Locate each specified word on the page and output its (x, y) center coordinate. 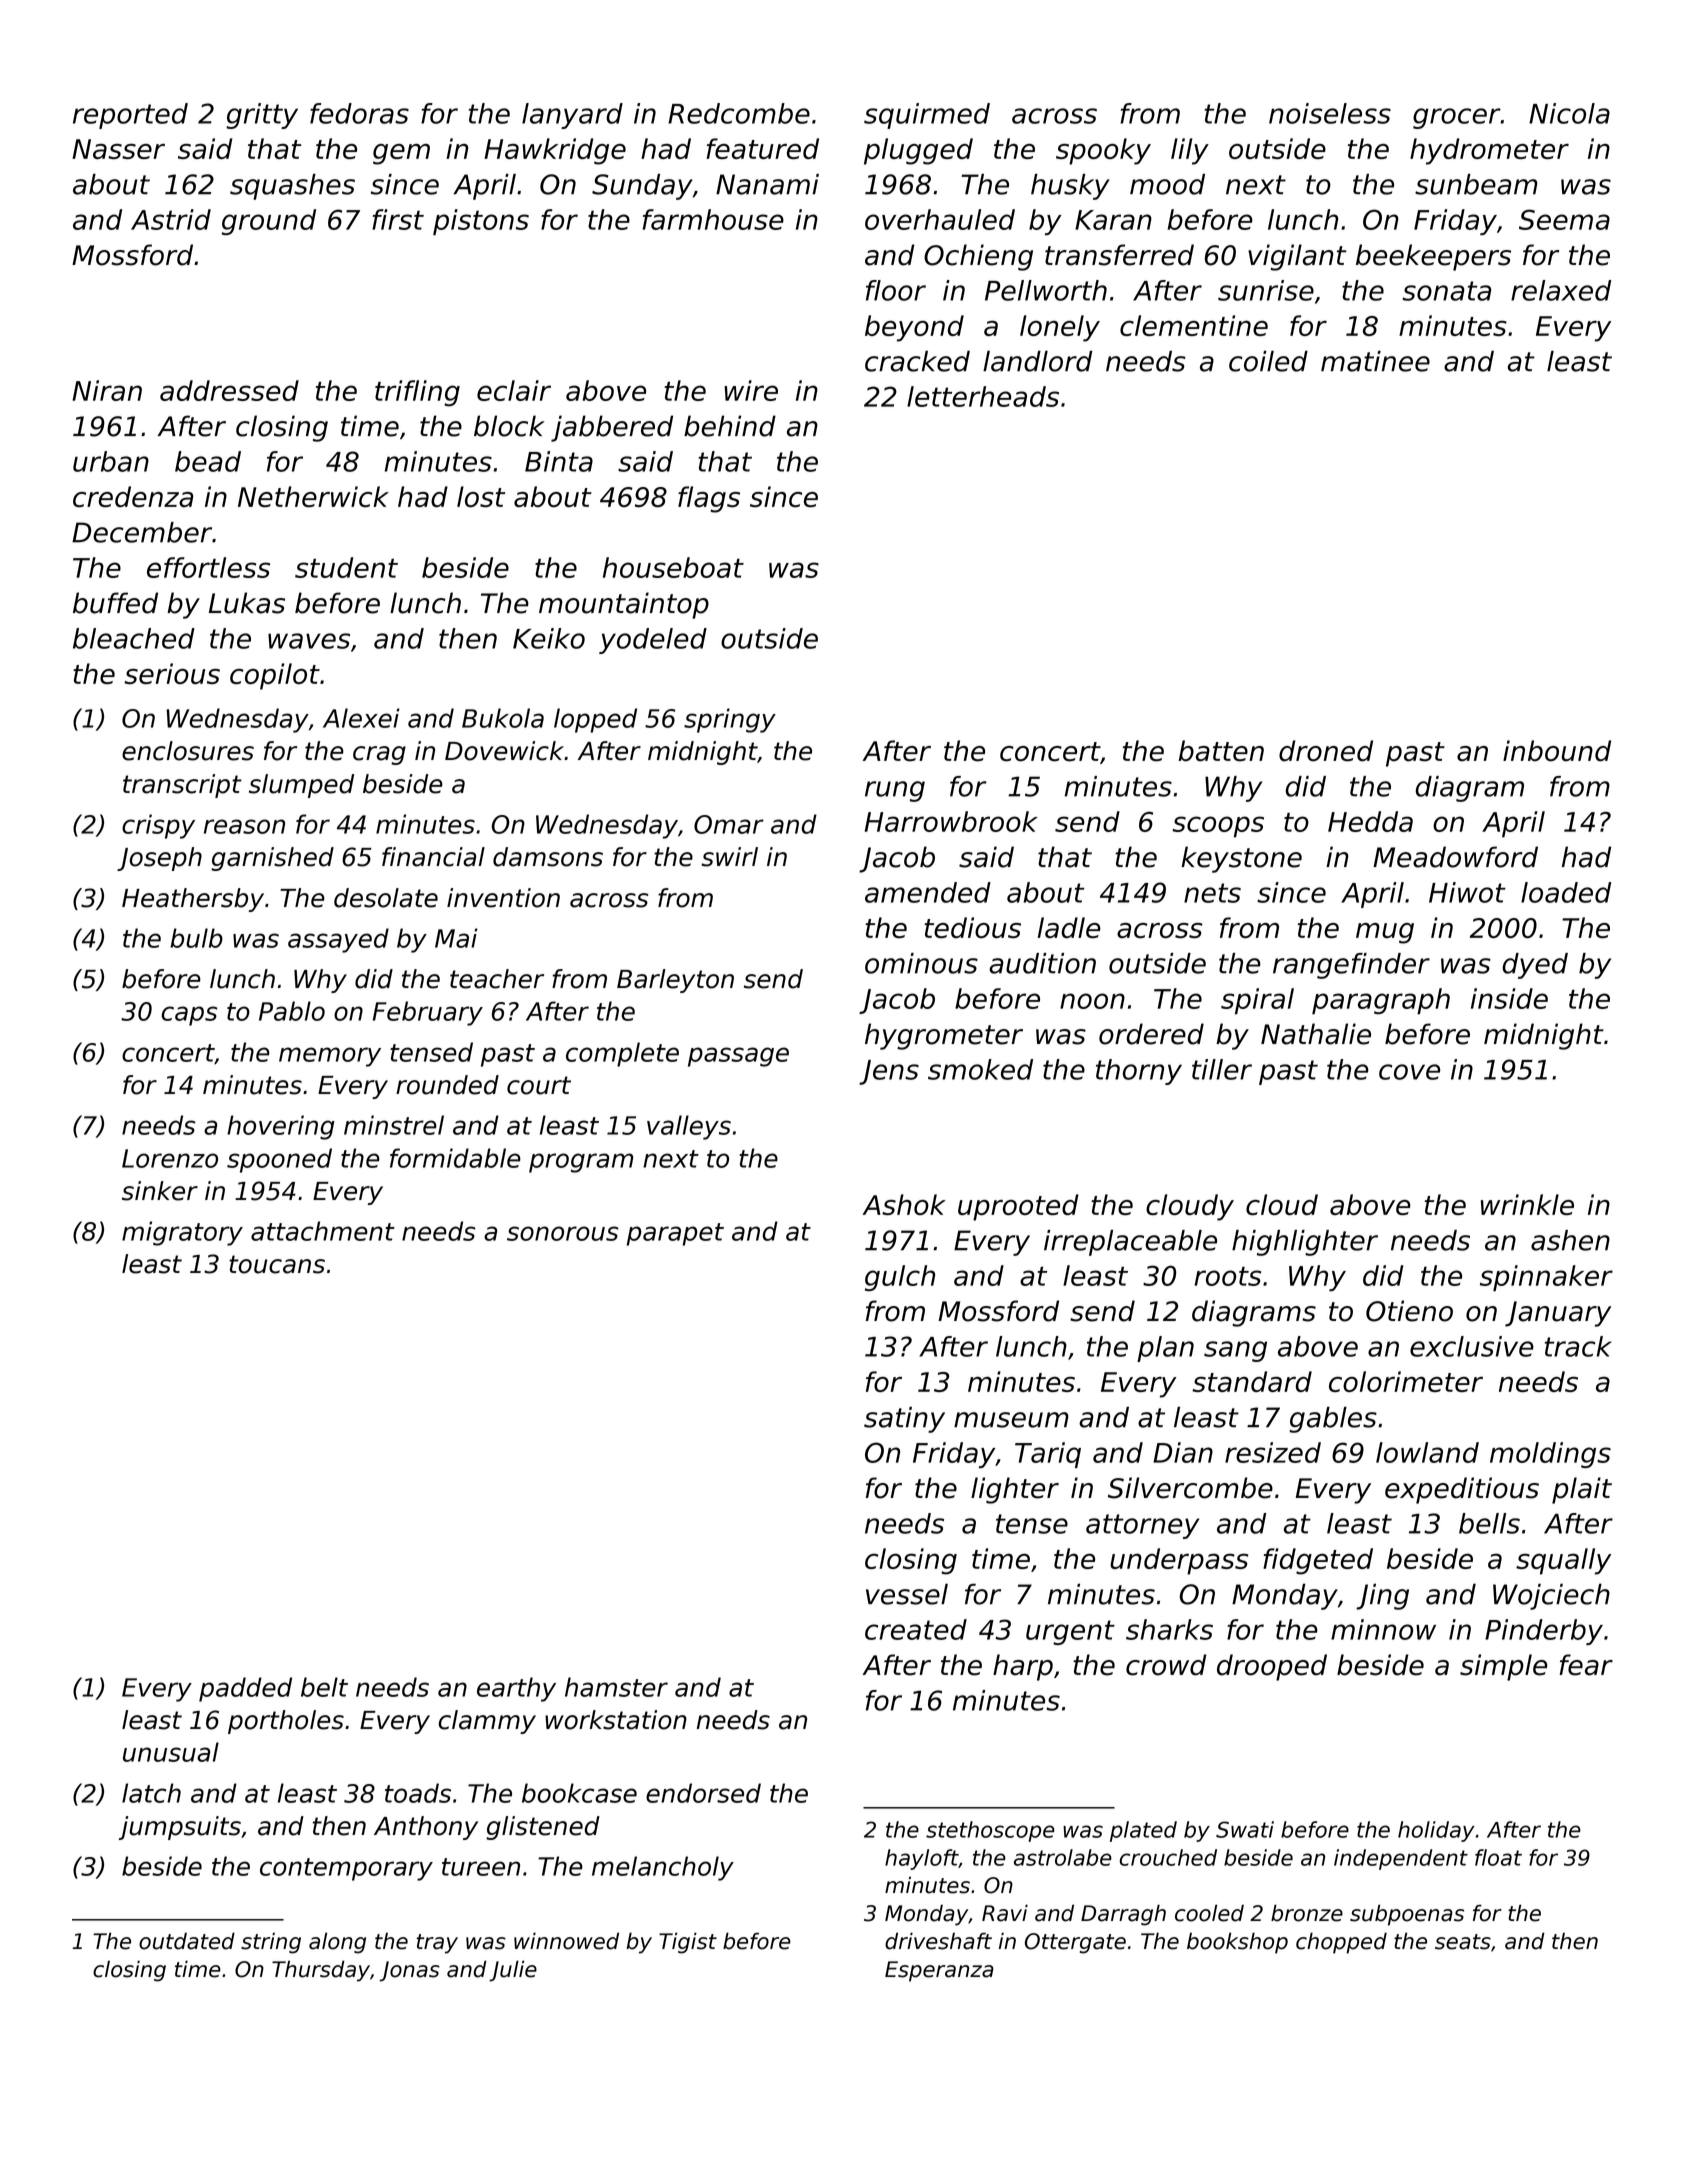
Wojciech (1551, 1596)
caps (190, 1016)
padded (245, 1689)
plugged (918, 151)
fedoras (359, 113)
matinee (1375, 361)
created (916, 1629)
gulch (900, 1278)
